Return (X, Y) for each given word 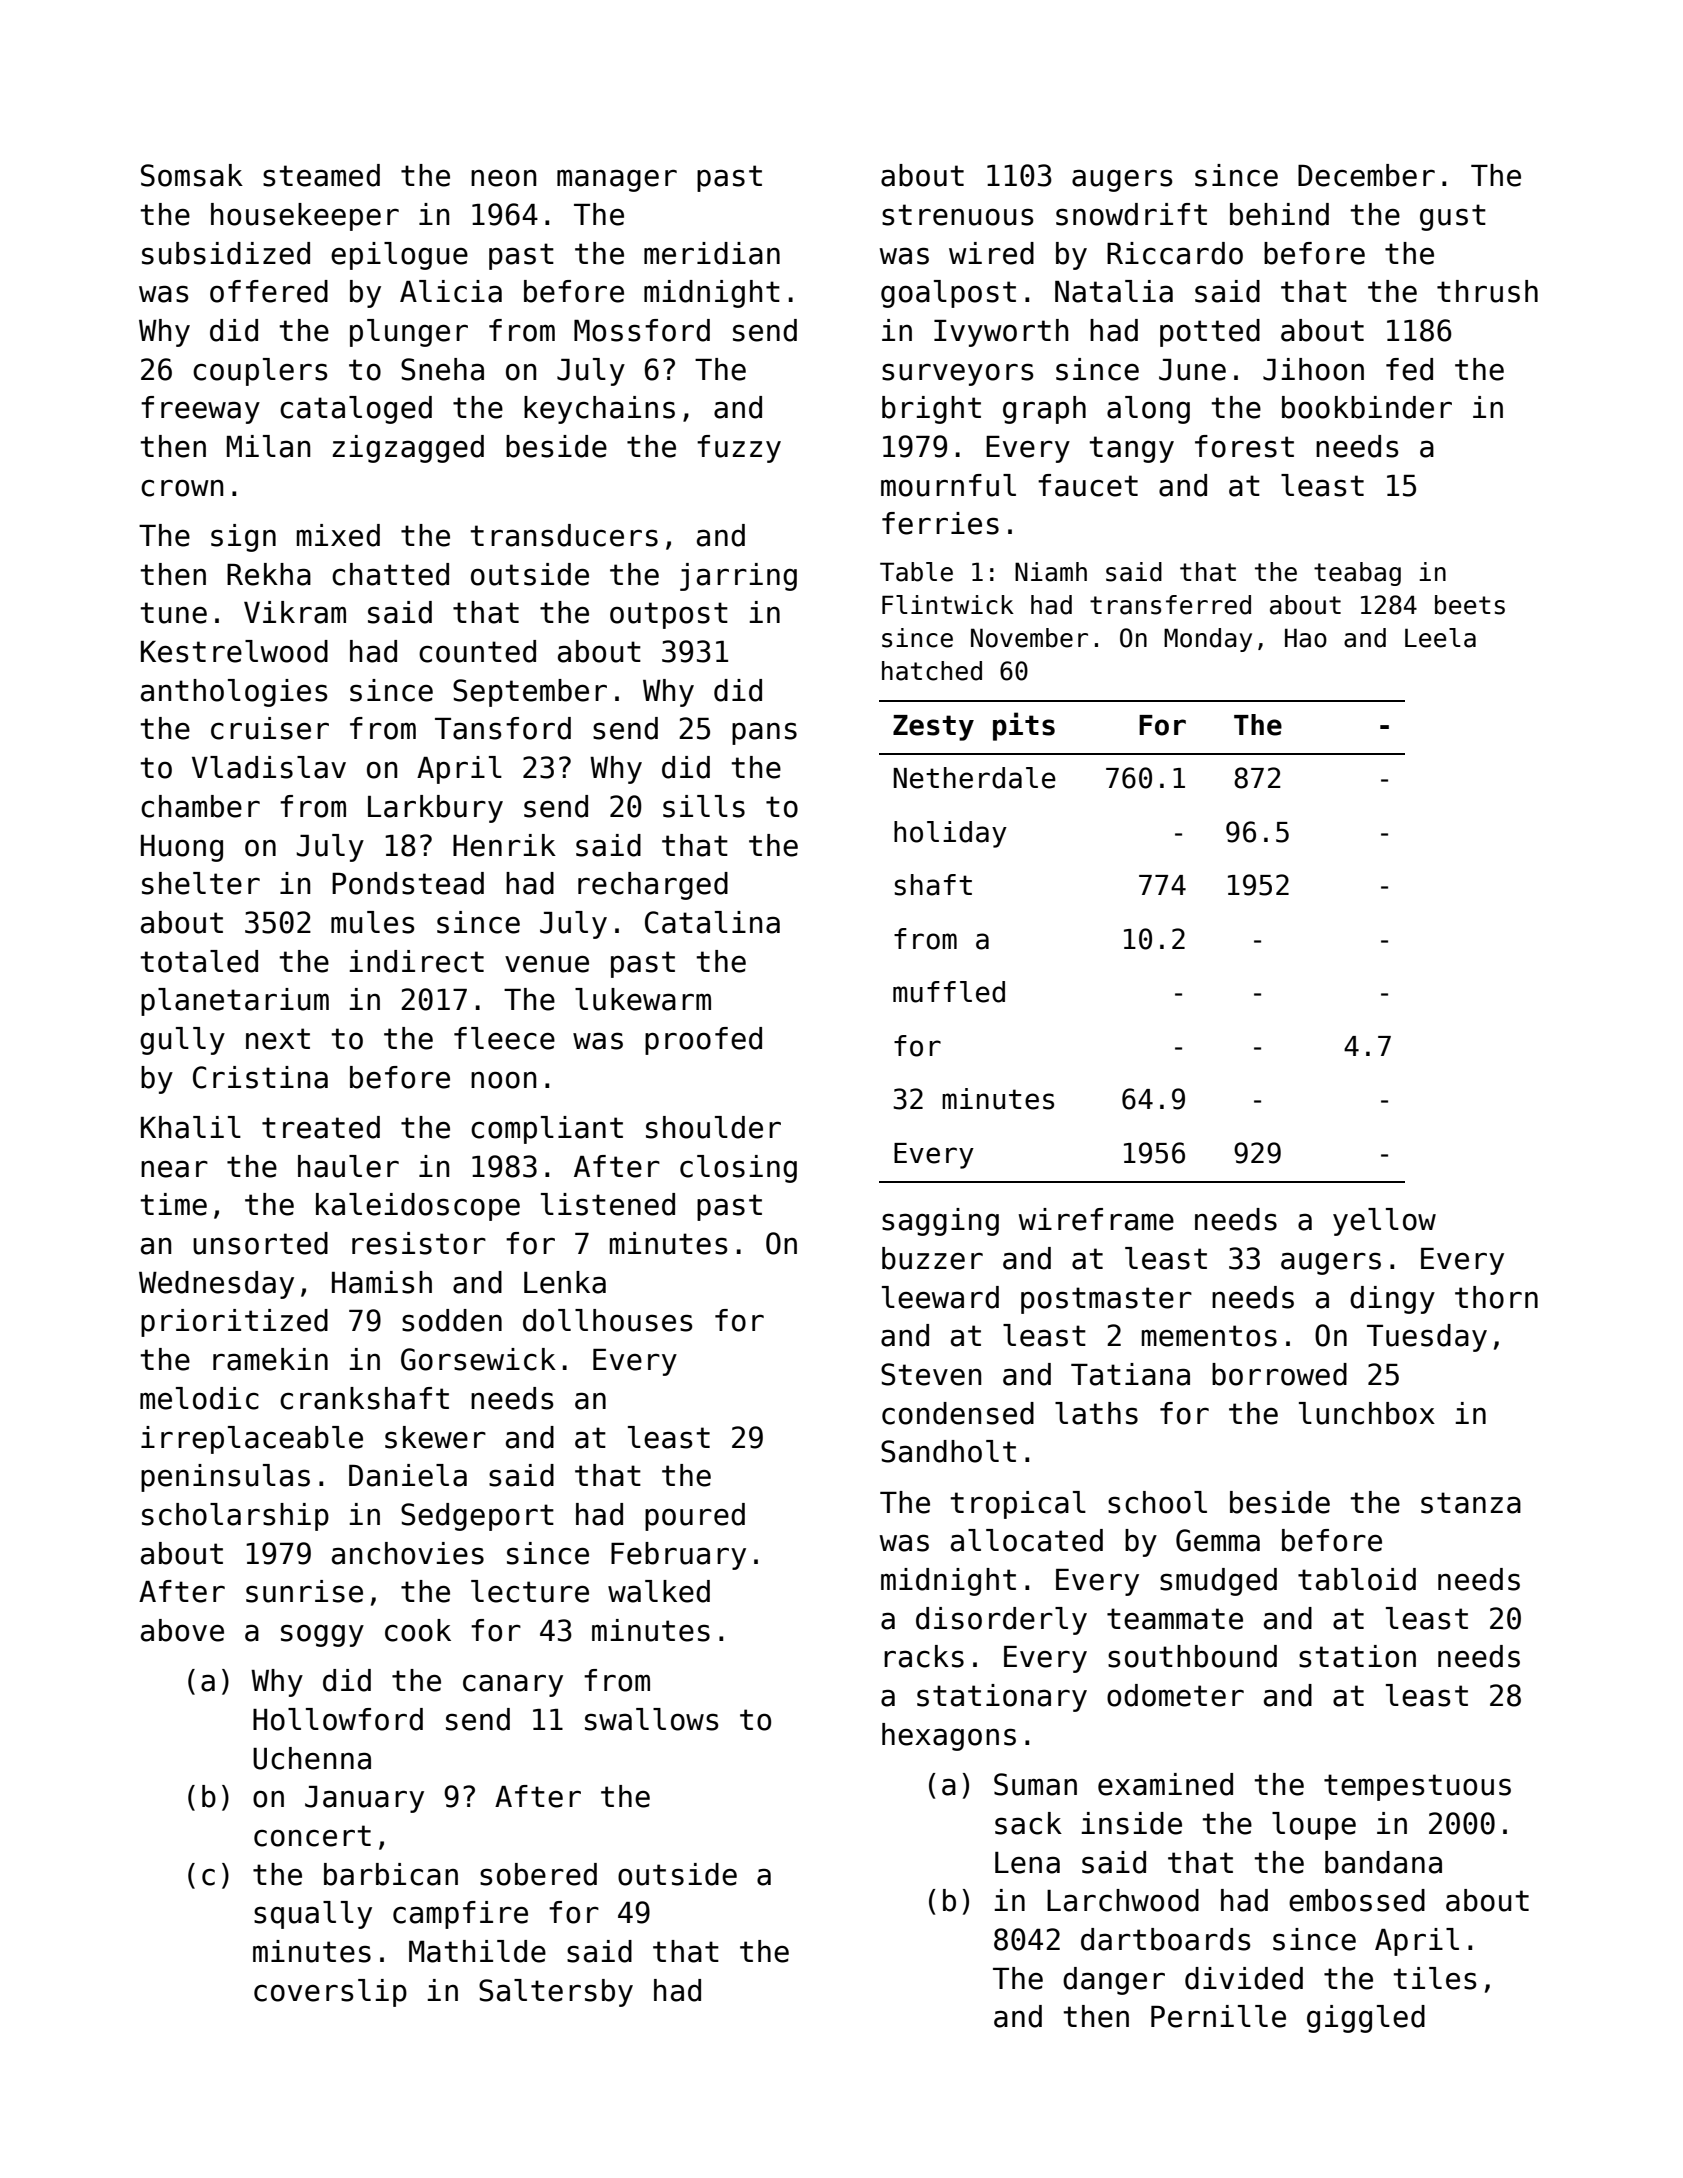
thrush (1487, 291)
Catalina (712, 922)
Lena (1027, 1863)
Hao (1306, 638)
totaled (199, 961)
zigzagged (408, 449)
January (364, 1799)
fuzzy (739, 449)
